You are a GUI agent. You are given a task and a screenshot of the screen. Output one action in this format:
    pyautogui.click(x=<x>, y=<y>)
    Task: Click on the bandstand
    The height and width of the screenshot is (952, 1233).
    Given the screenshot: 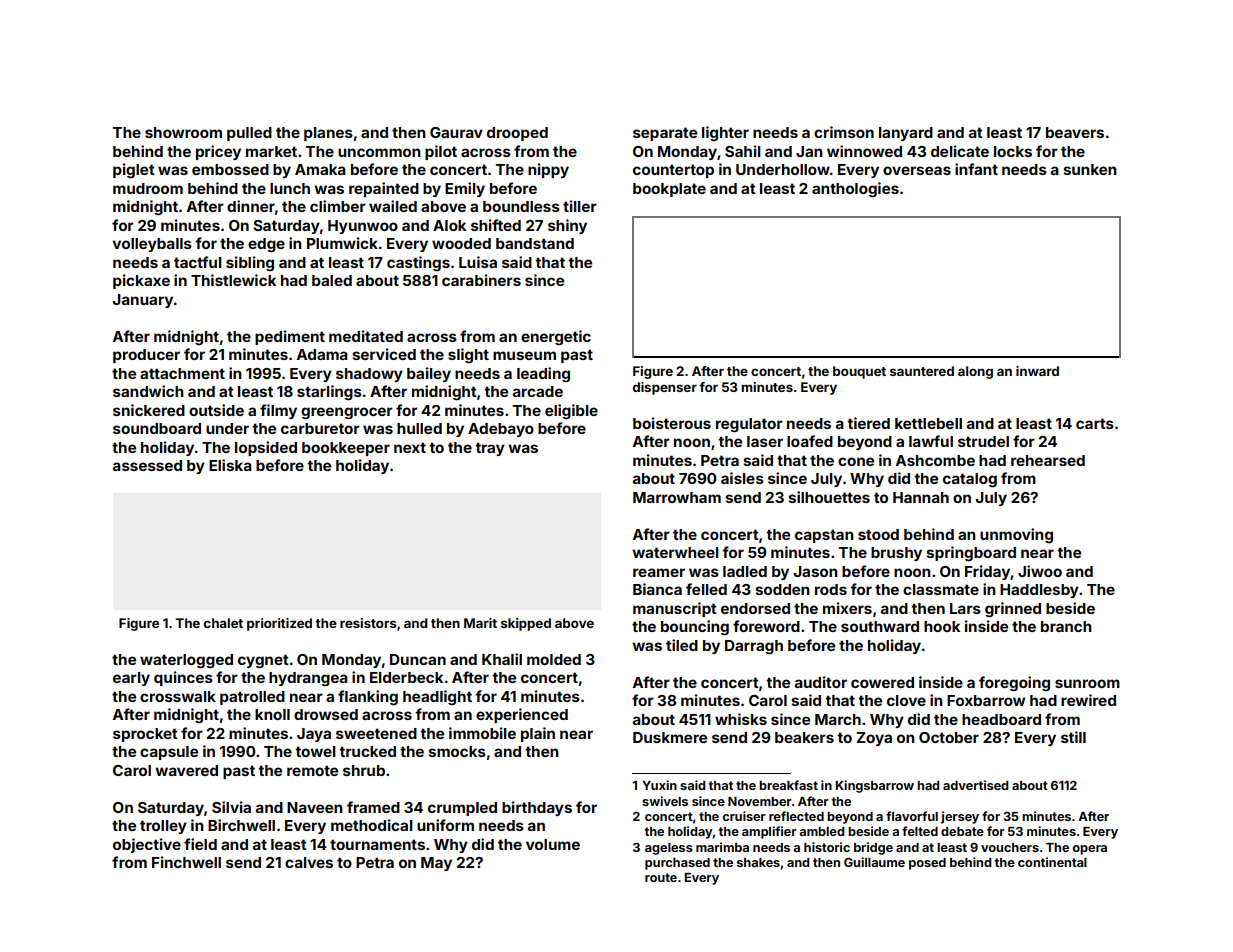 What is the action you would take?
    pyautogui.click(x=535, y=243)
